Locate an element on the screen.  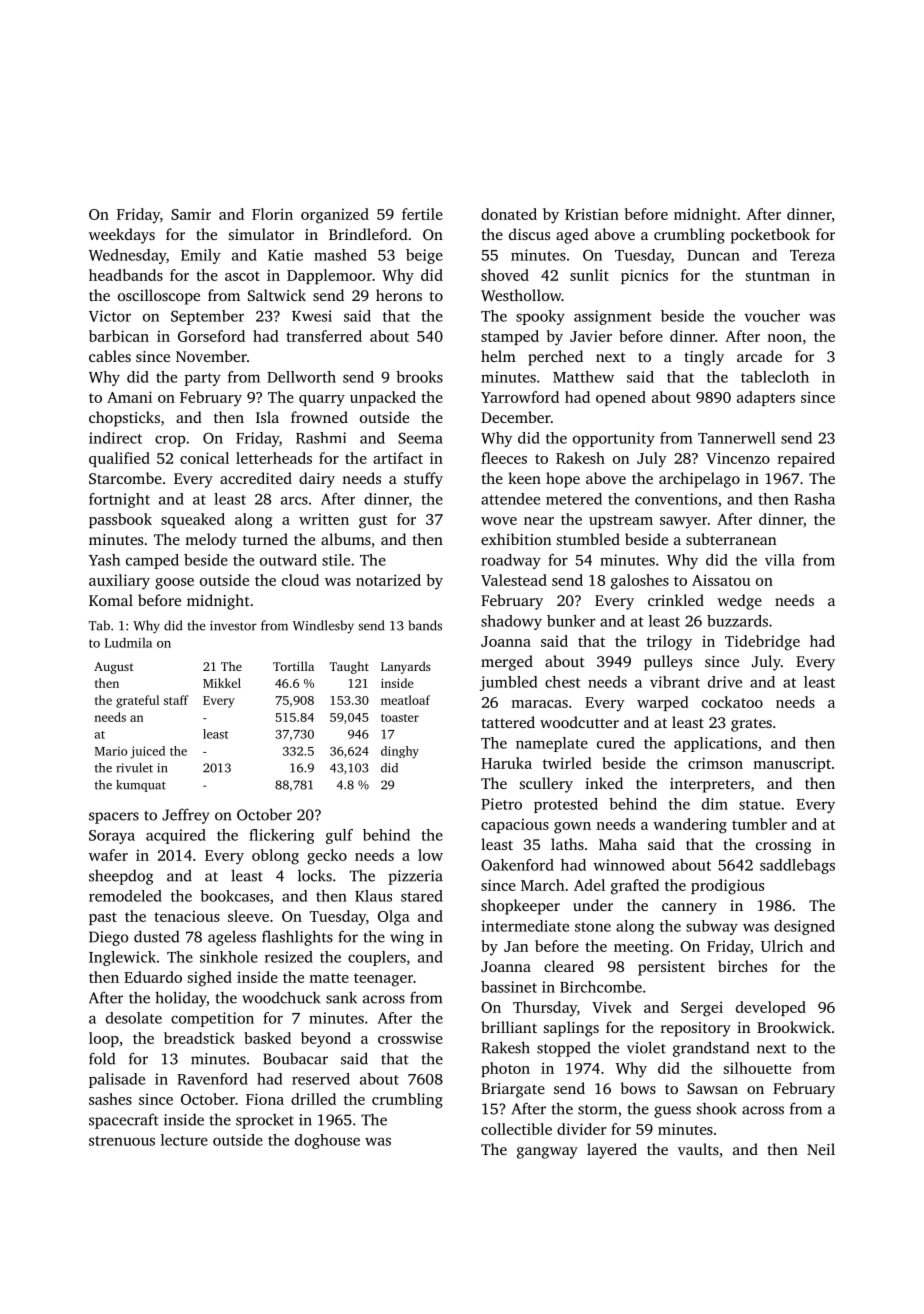
hope is located at coordinates (563, 480).
